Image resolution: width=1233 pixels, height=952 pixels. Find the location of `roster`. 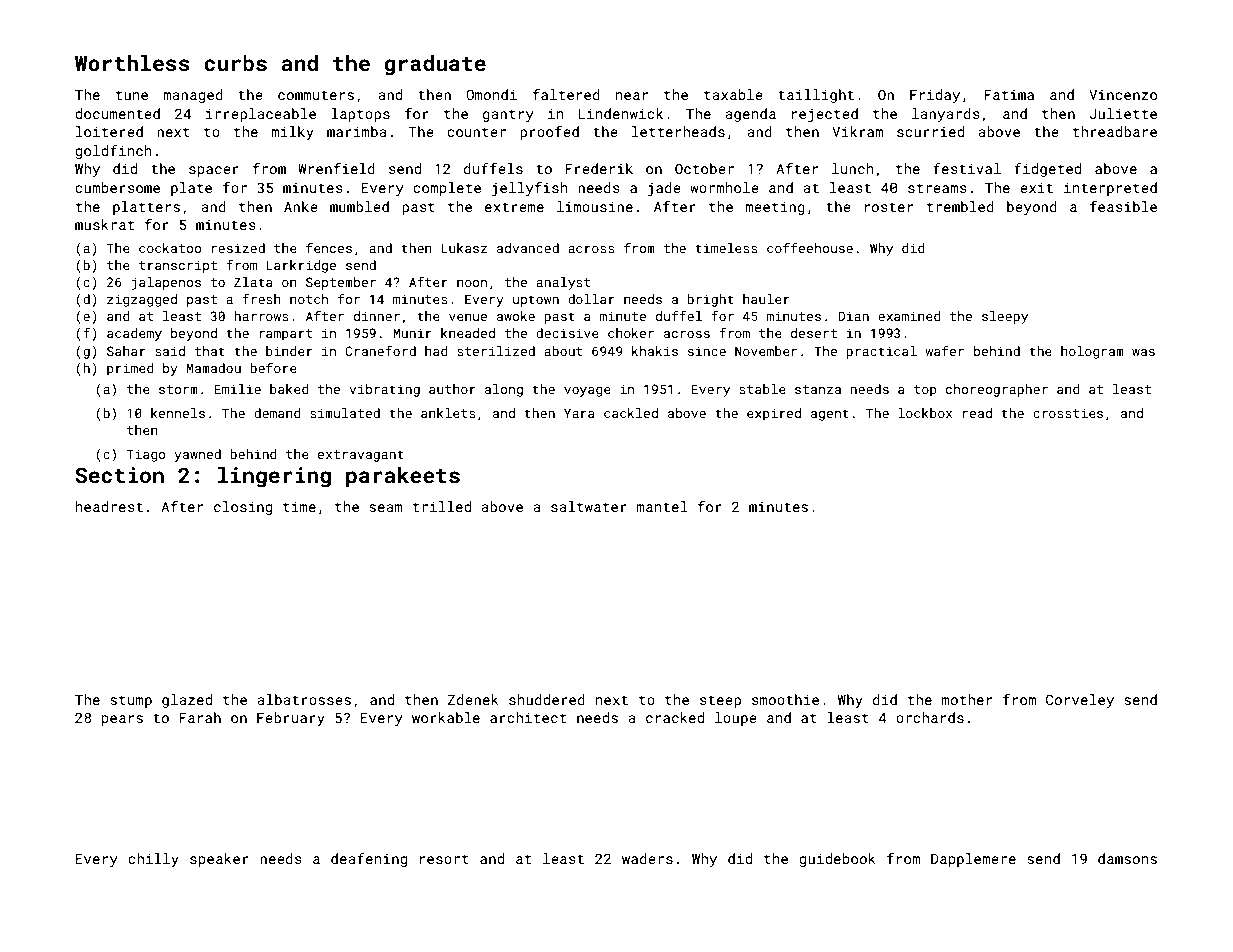

roster is located at coordinates (889, 207).
